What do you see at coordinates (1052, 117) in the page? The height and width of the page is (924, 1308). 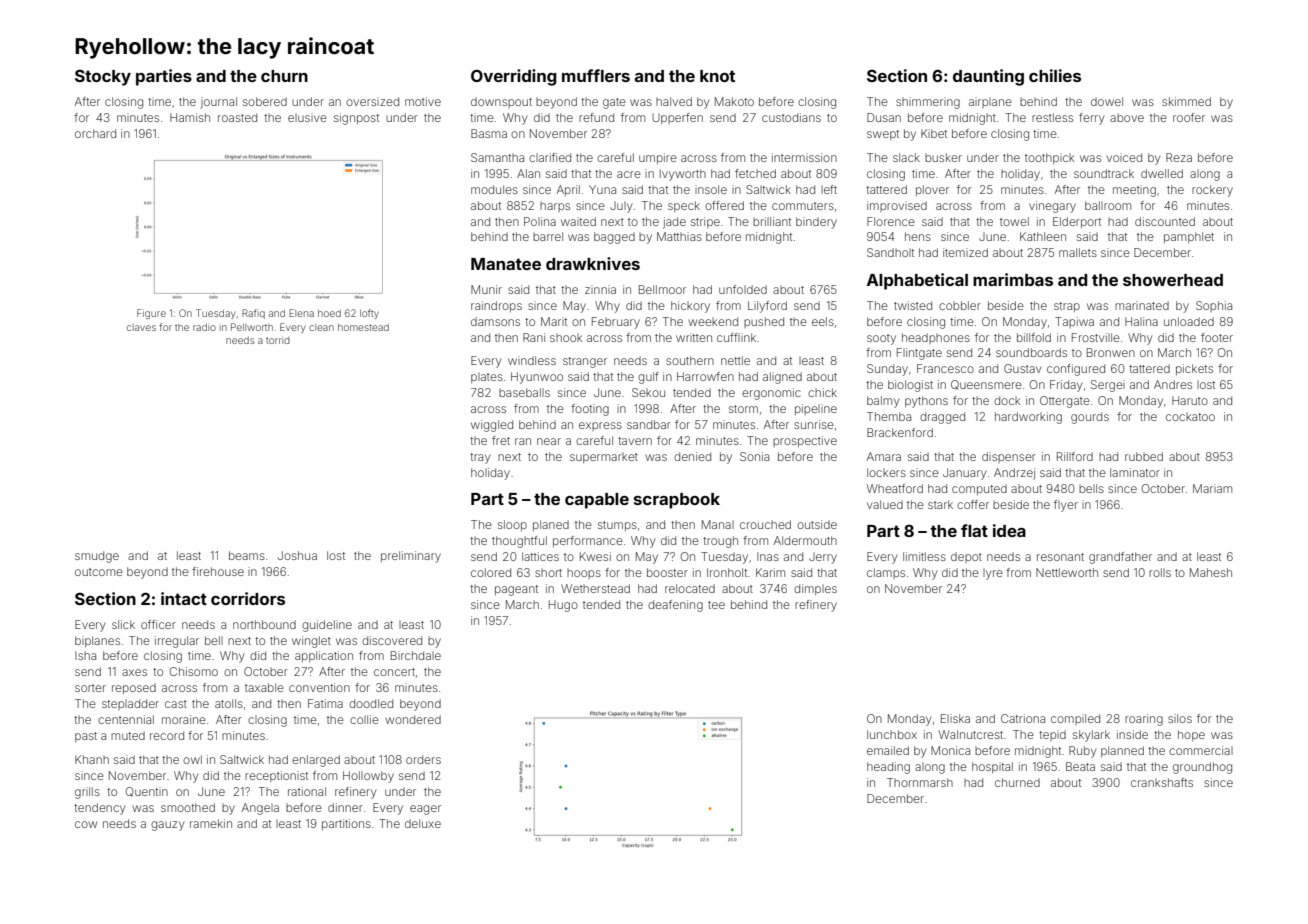 I see `restless` at bounding box center [1052, 117].
